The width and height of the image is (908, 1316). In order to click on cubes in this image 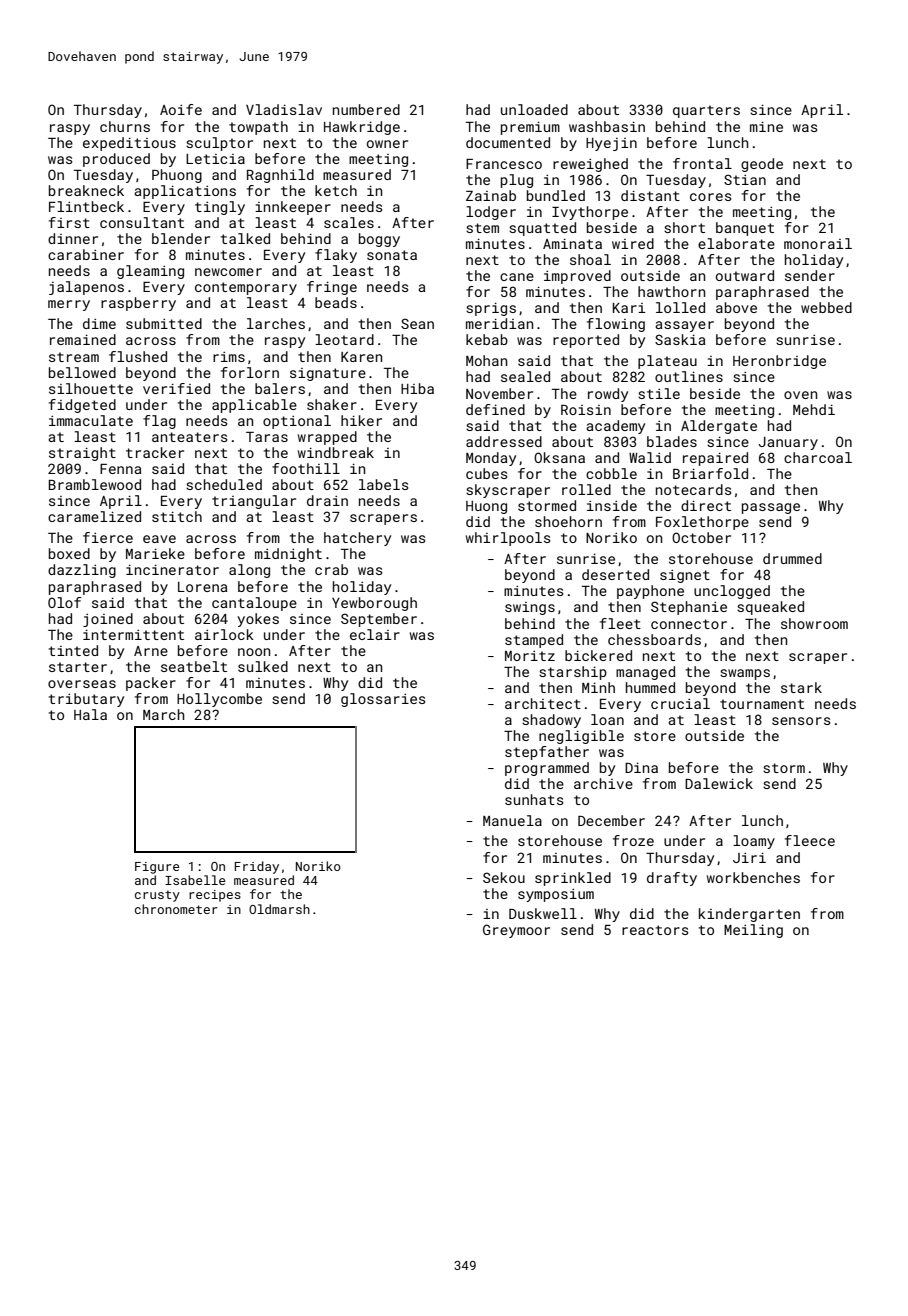, I will do `click(486, 473)`.
